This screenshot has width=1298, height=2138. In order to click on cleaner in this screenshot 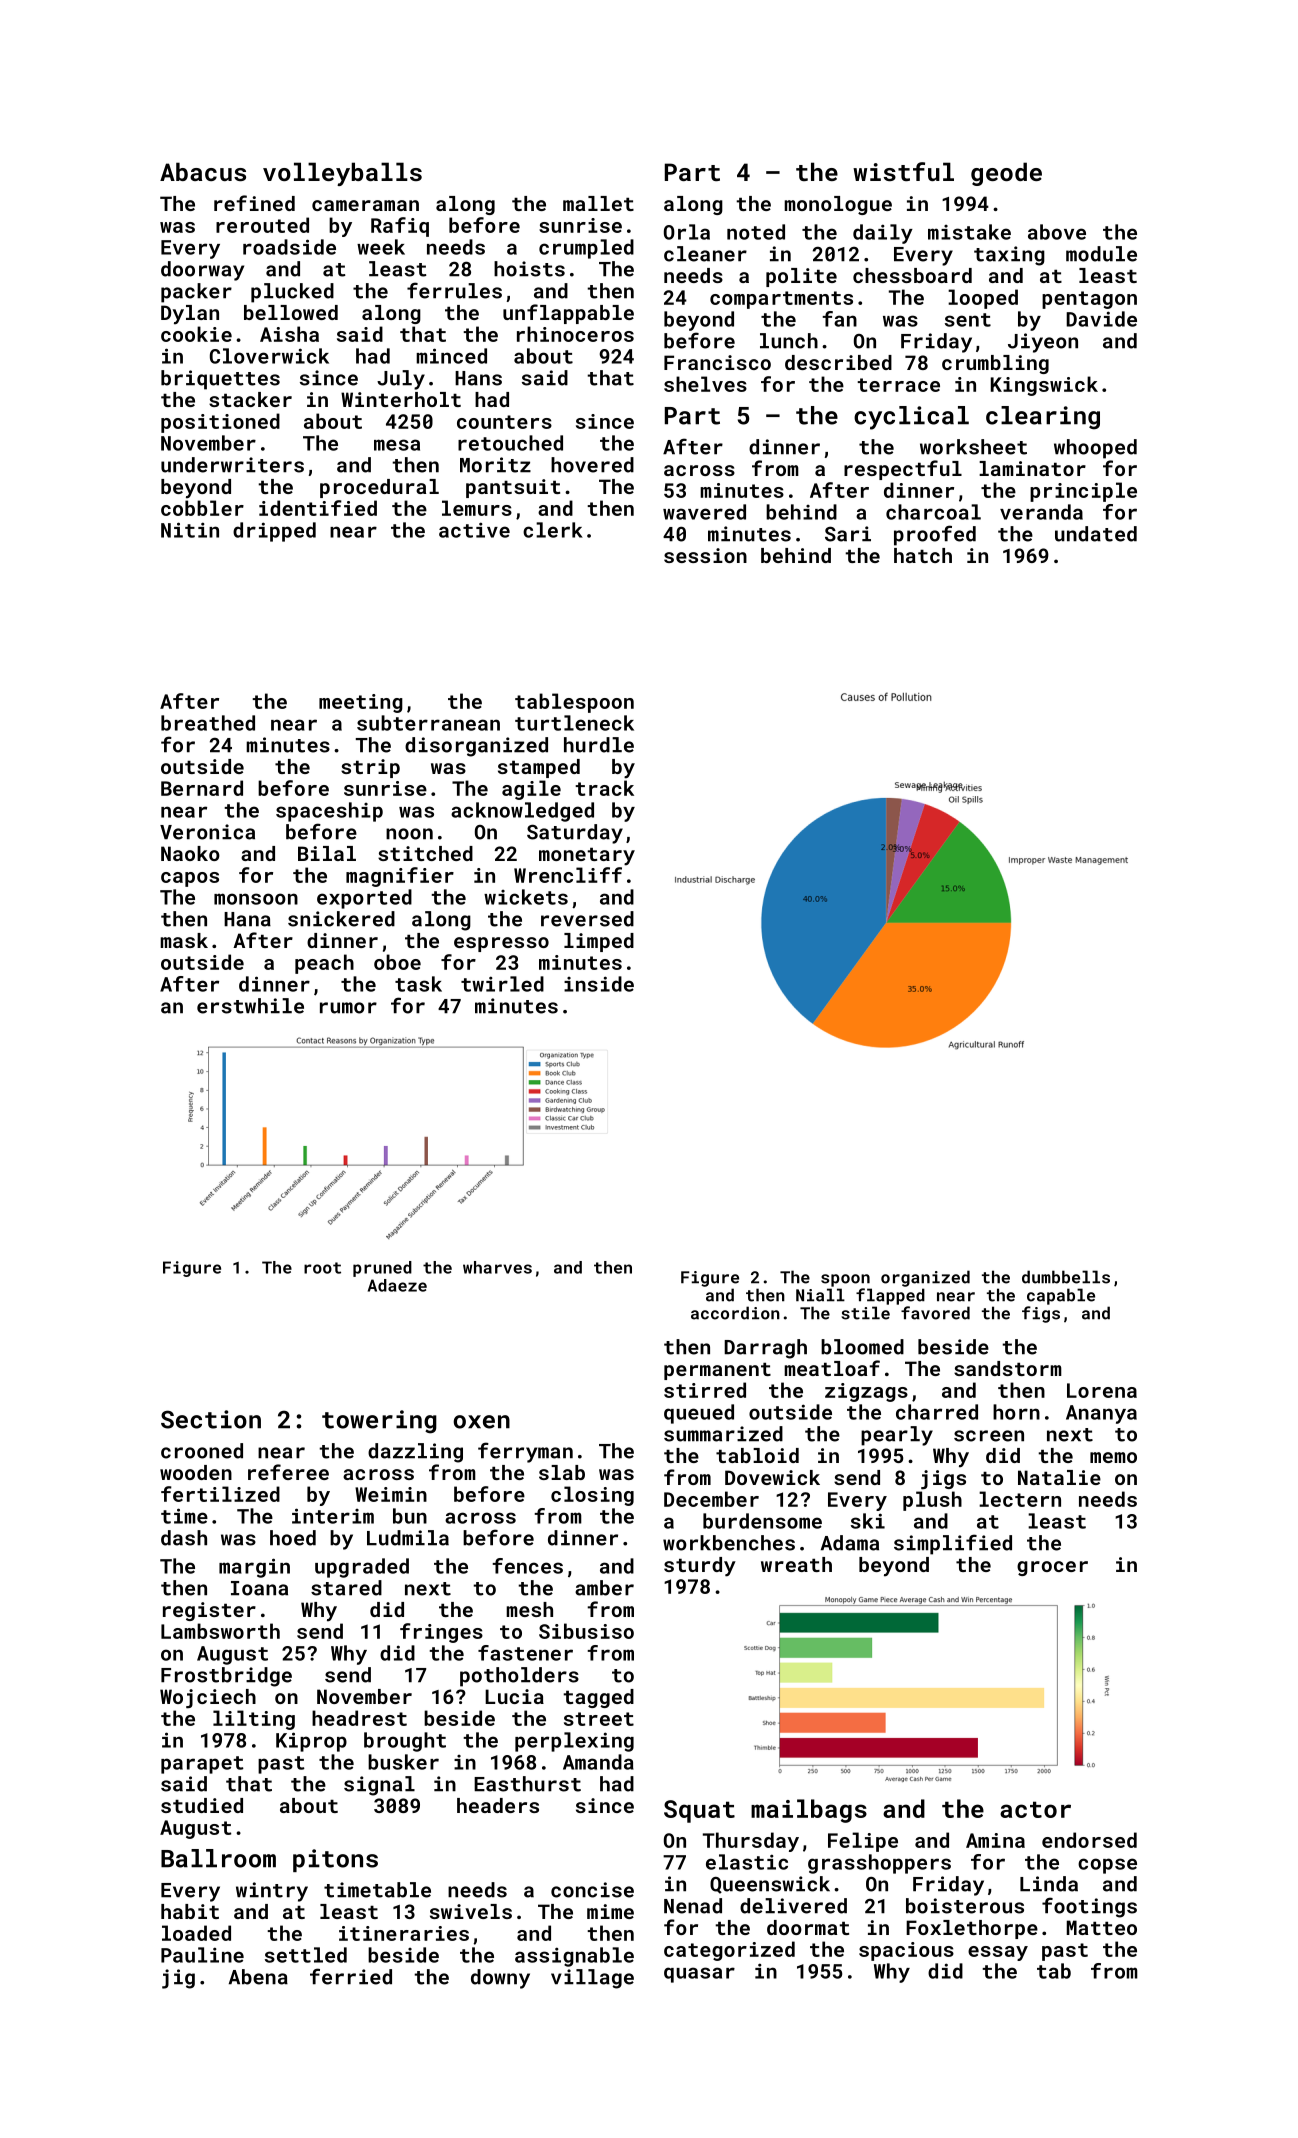, I will do `click(705, 254)`.
